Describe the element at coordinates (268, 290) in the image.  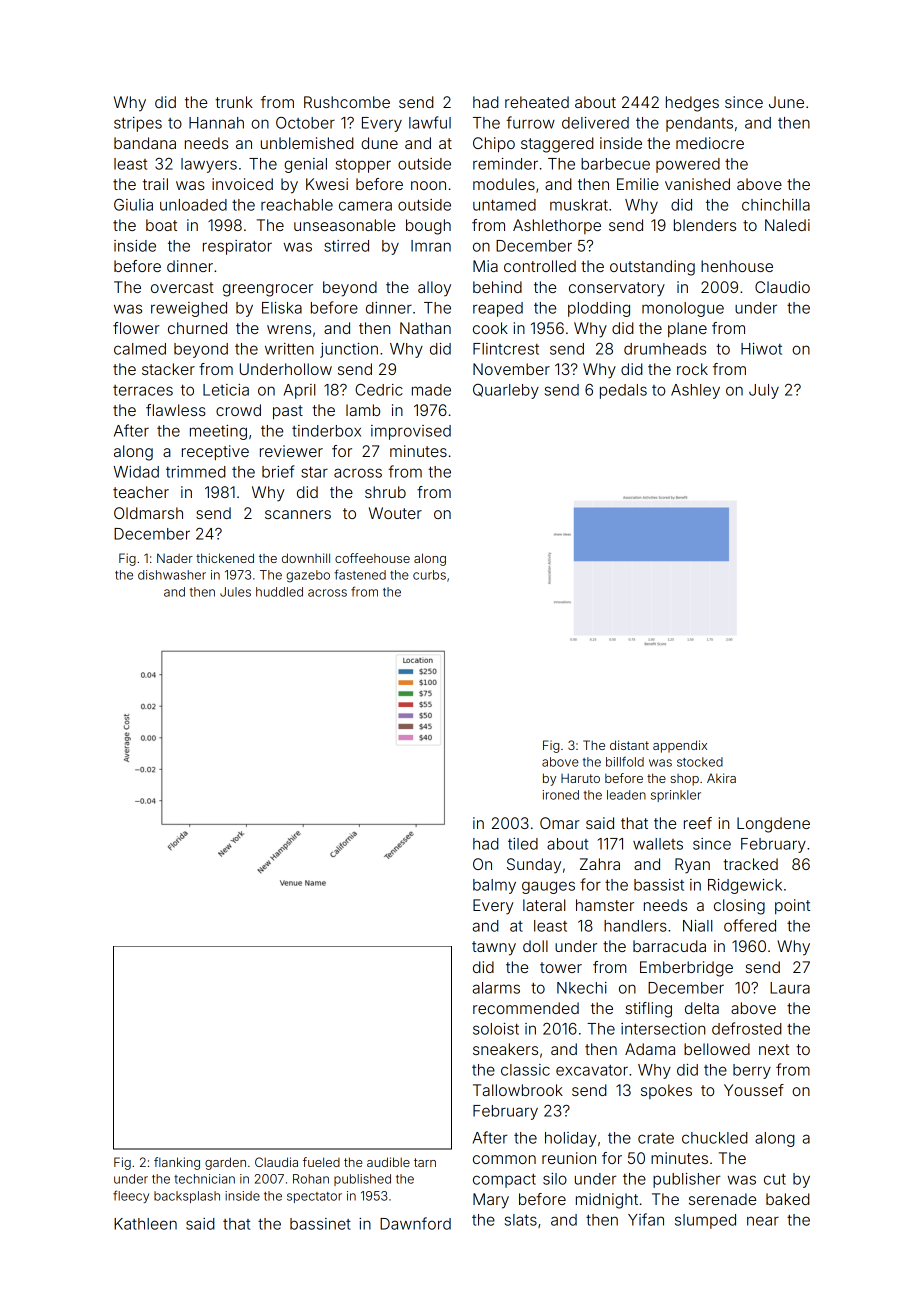
I see `greengrocer` at that location.
